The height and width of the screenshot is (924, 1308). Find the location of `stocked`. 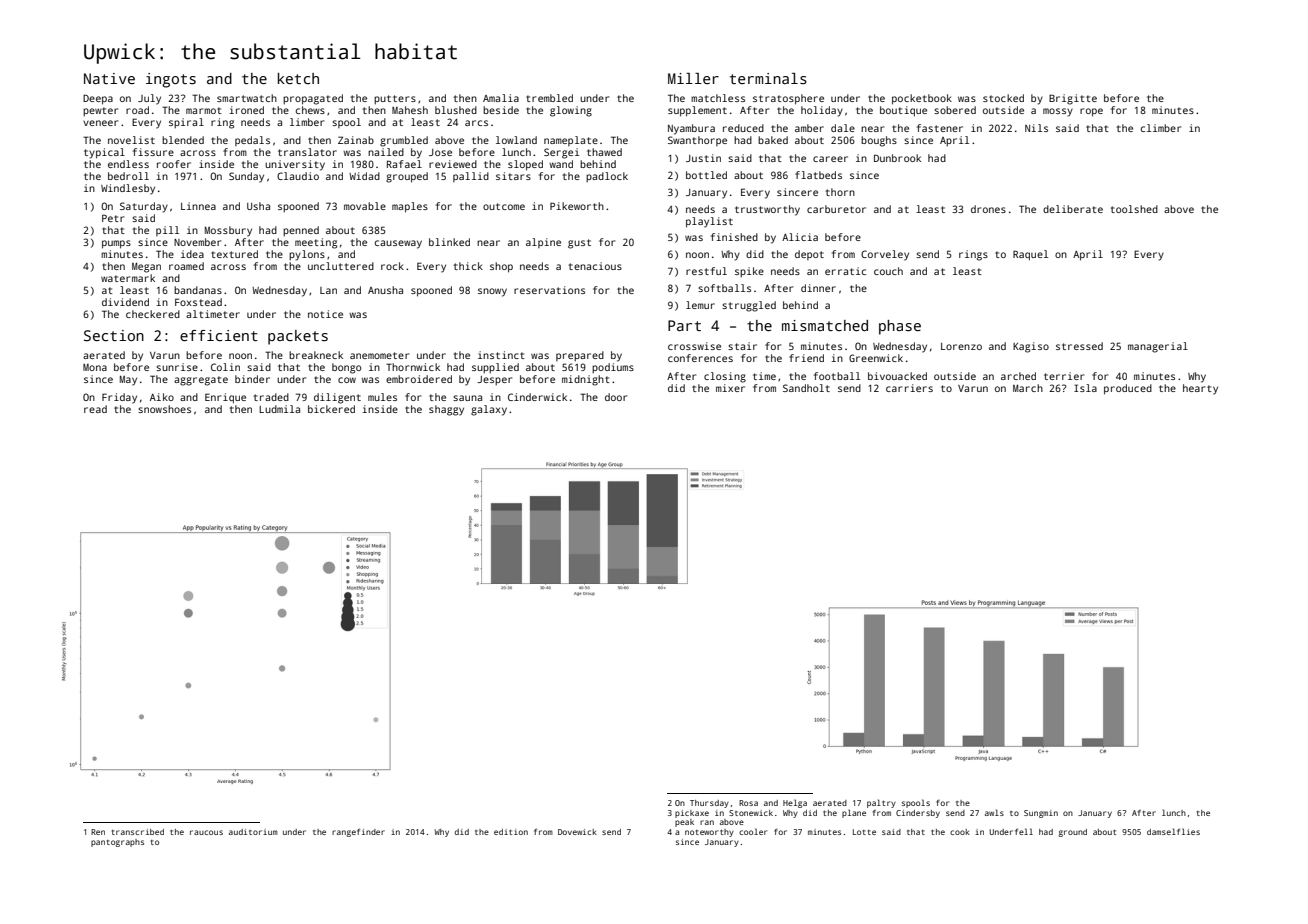

stocked is located at coordinates (1003, 98).
